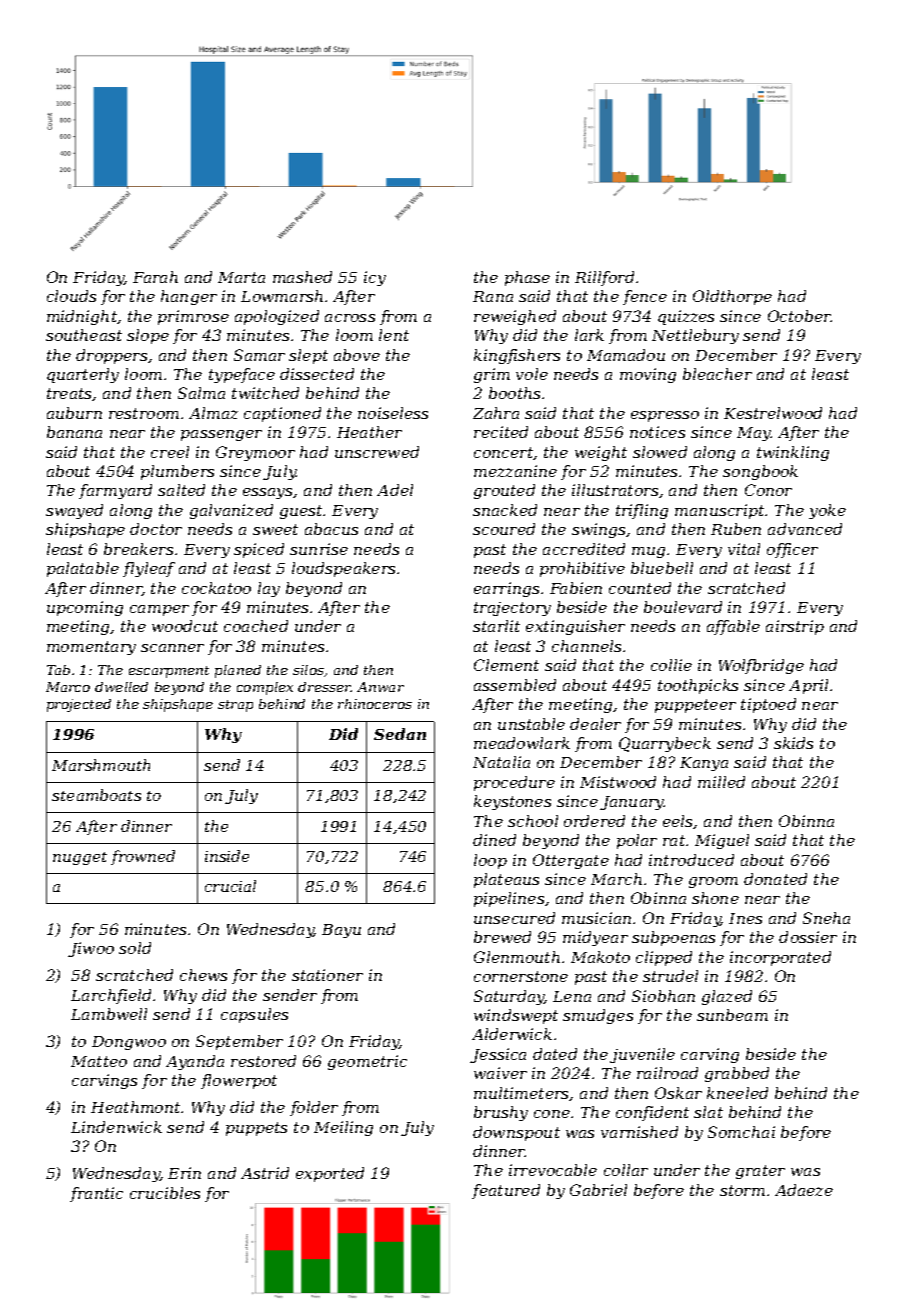  I want to click on Natalia, so click(501, 762).
